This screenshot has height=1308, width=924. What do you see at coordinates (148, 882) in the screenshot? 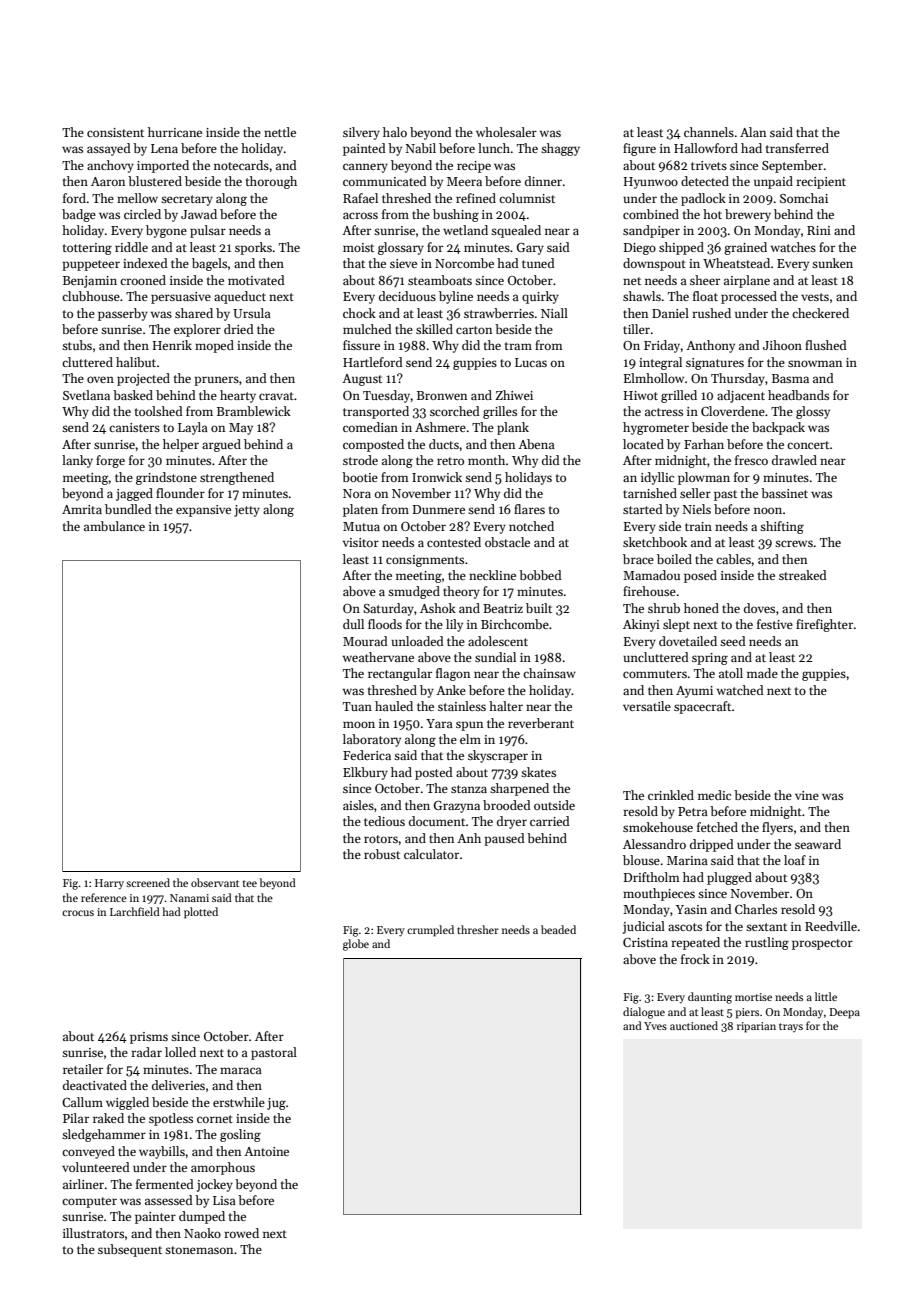
I see `screened` at bounding box center [148, 882].
